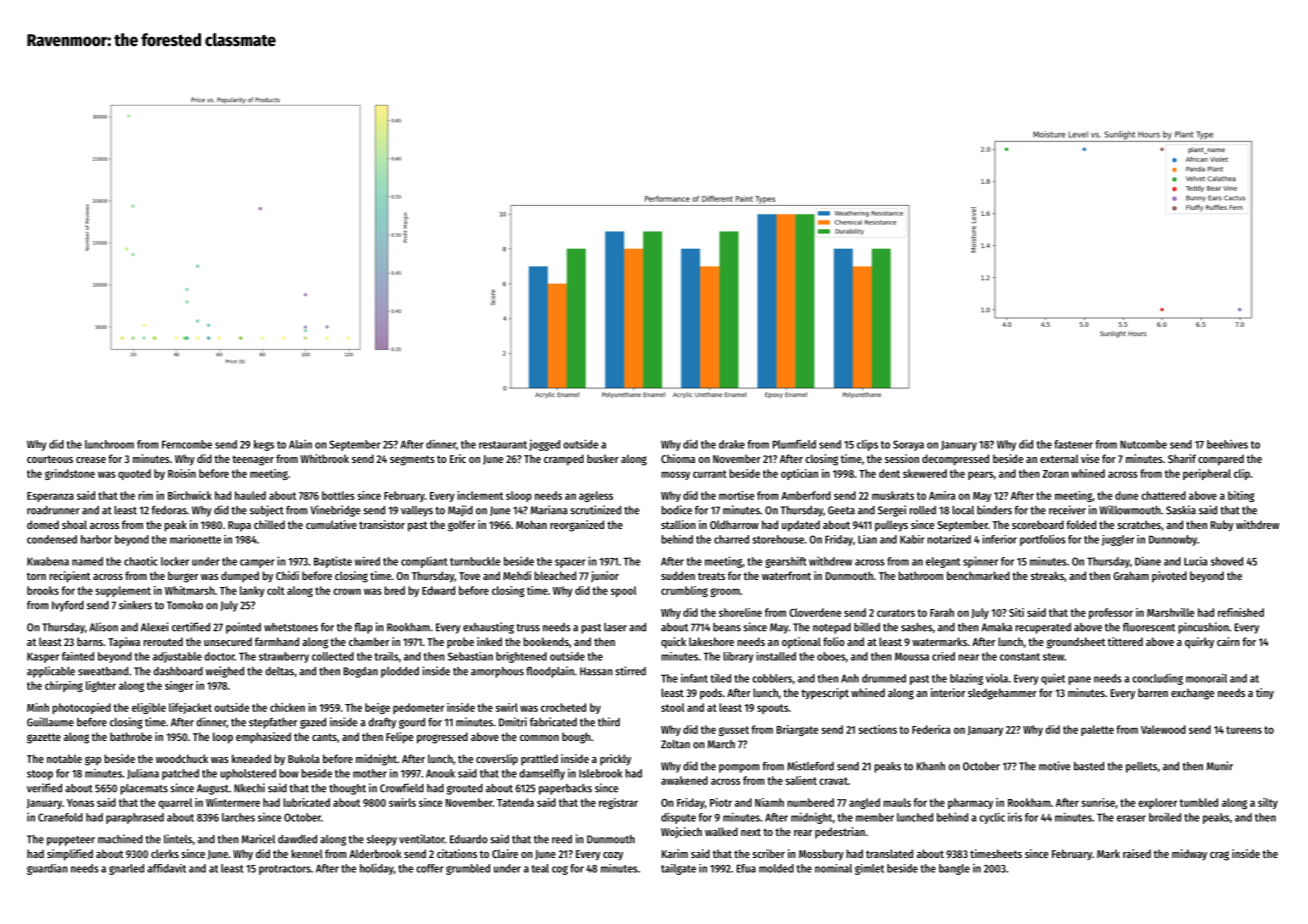 This screenshot has width=1308, height=924. What do you see at coordinates (1199, 643) in the screenshot?
I see `quirky` at bounding box center [1199, 643].
